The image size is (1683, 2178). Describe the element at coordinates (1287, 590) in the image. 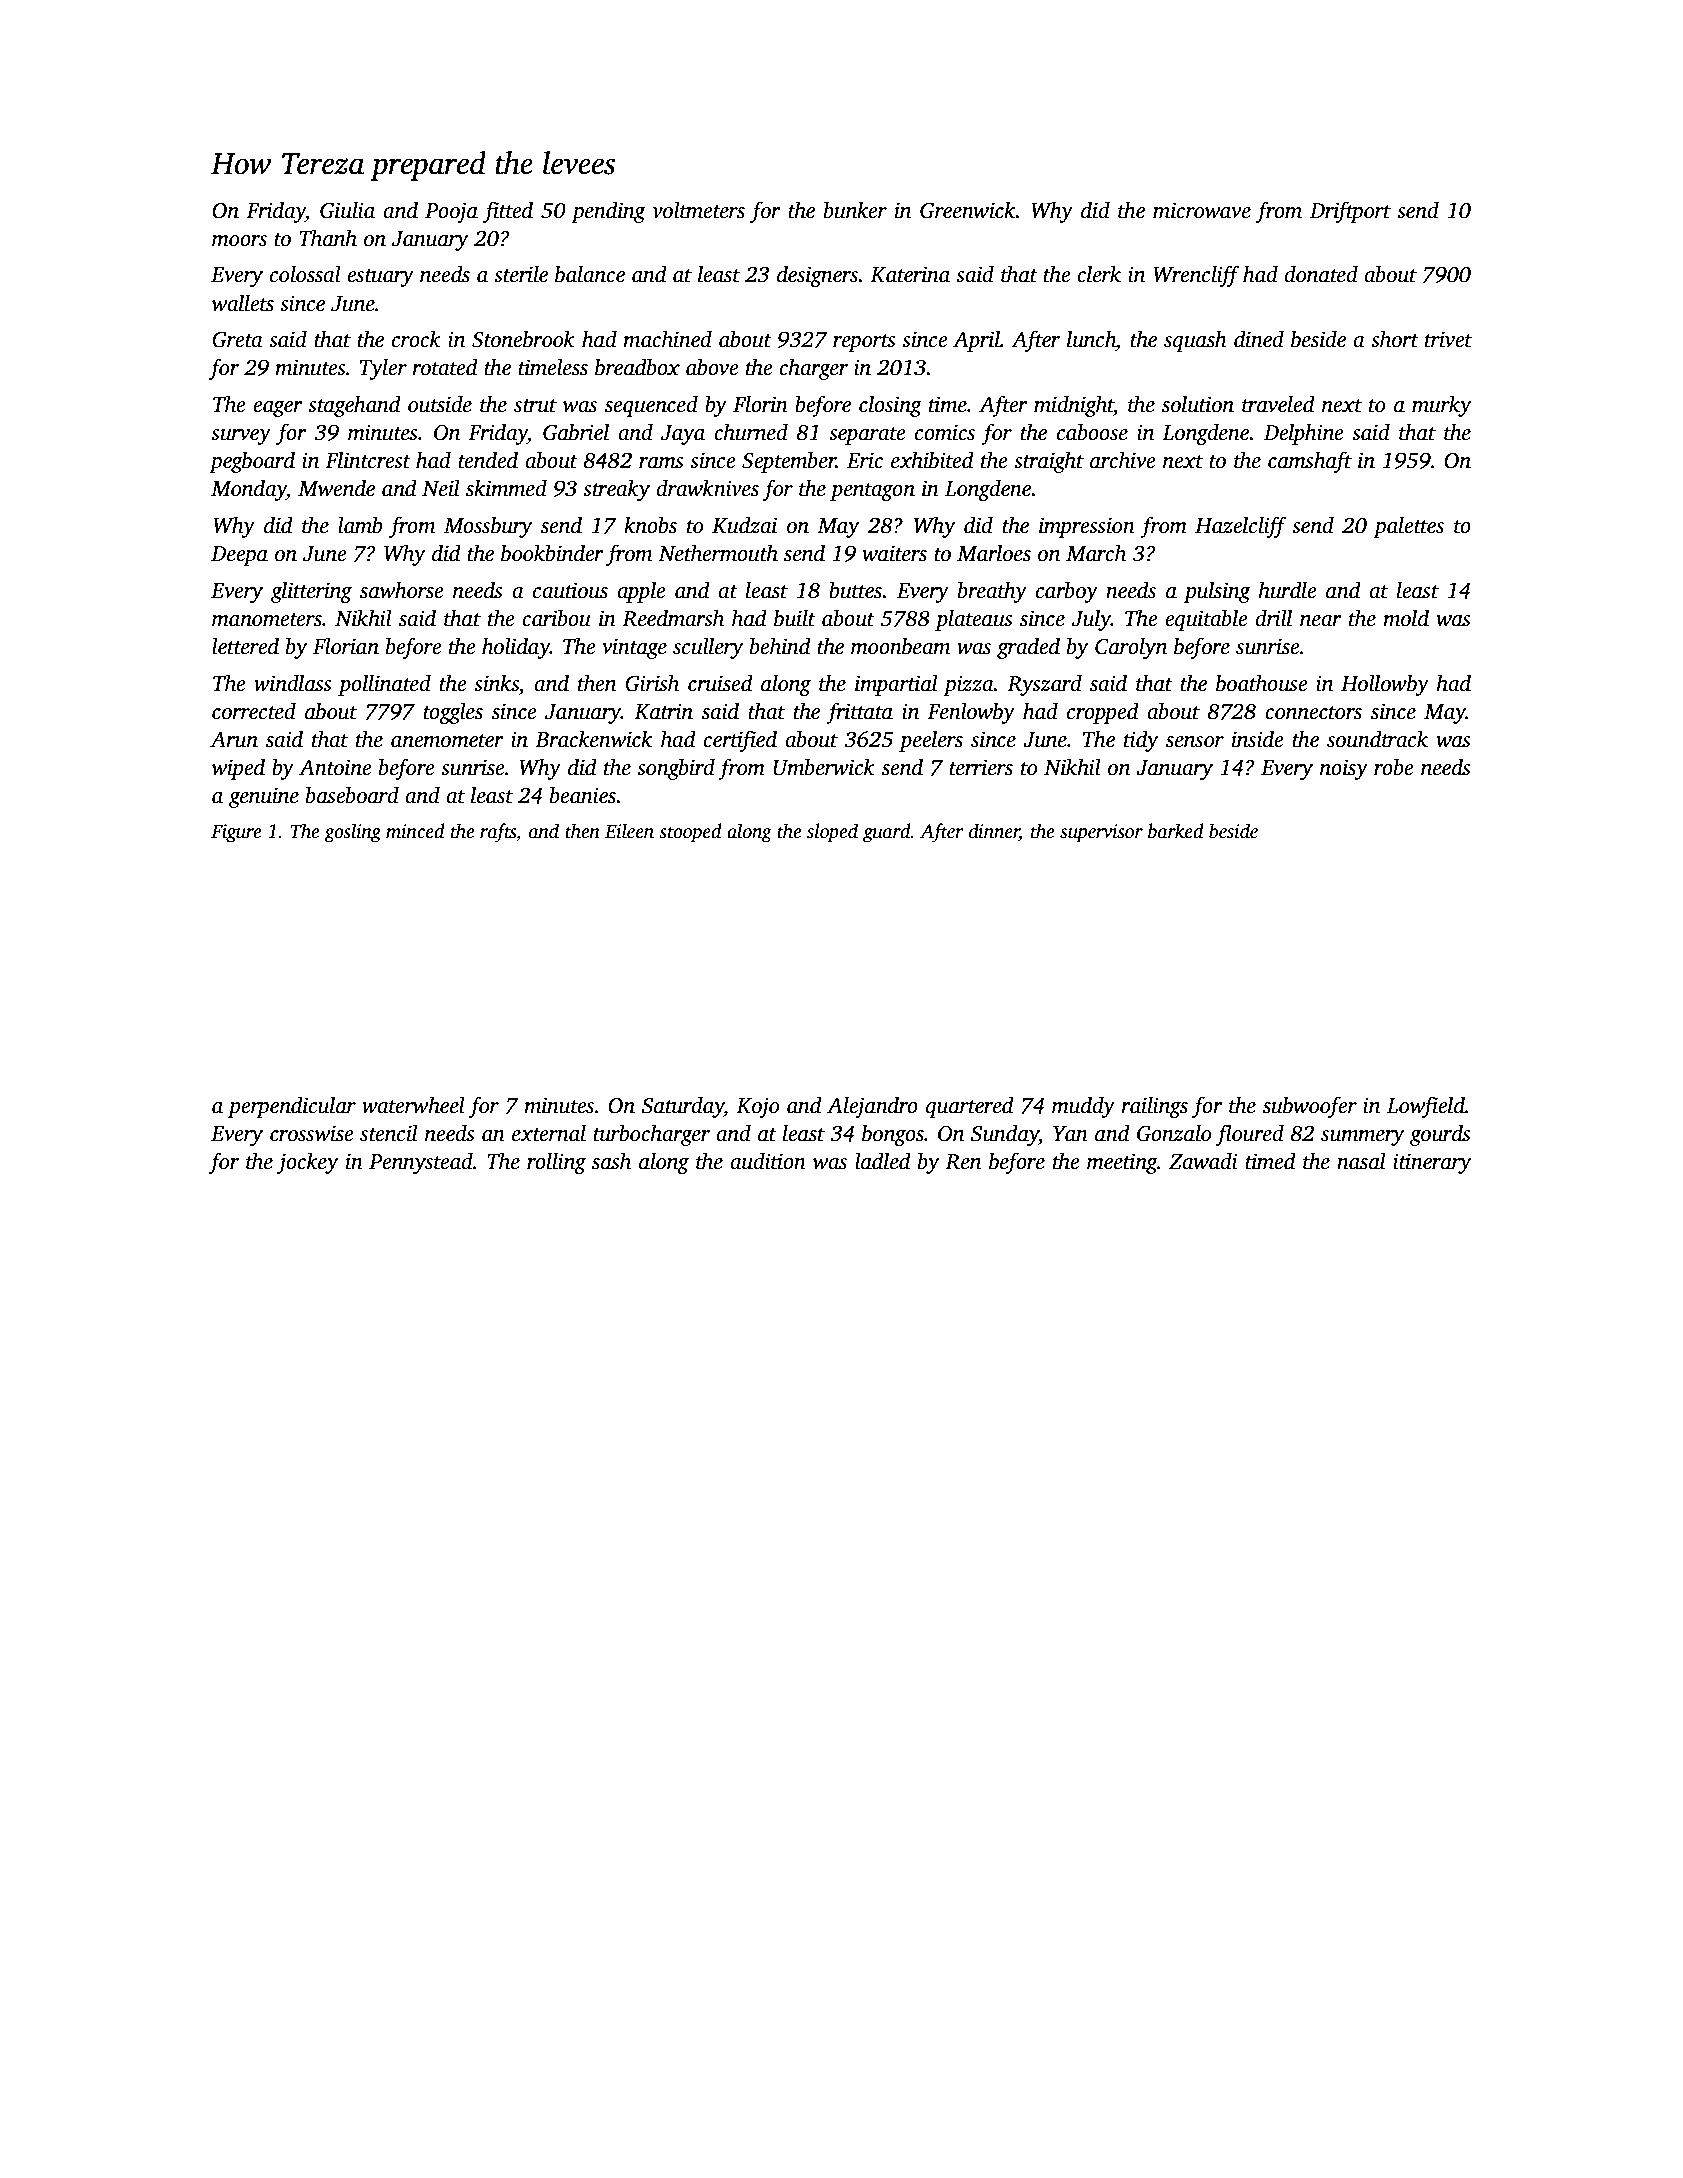

I see `hurdle` at that location.
